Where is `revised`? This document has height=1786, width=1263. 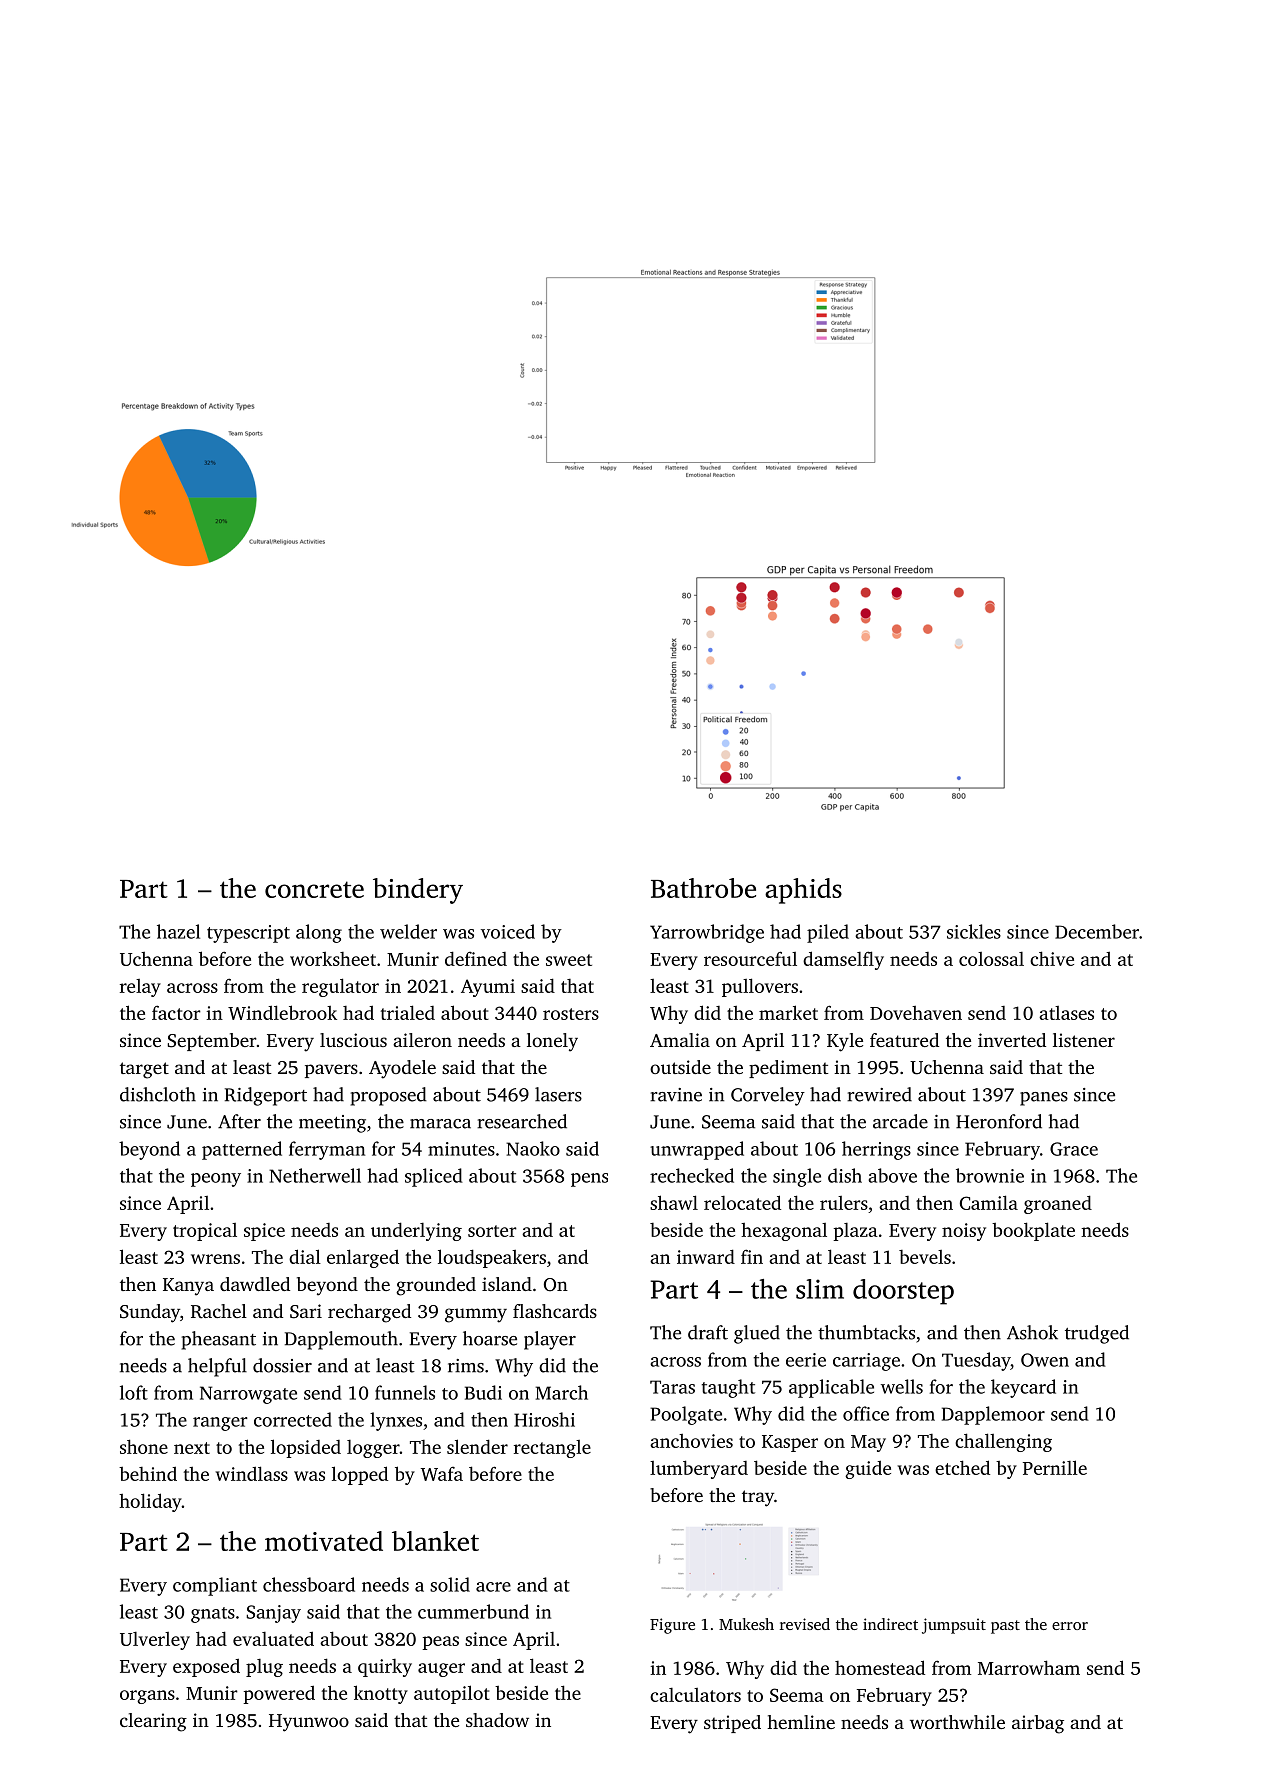 revised is located at coordinates (805, 1624).
